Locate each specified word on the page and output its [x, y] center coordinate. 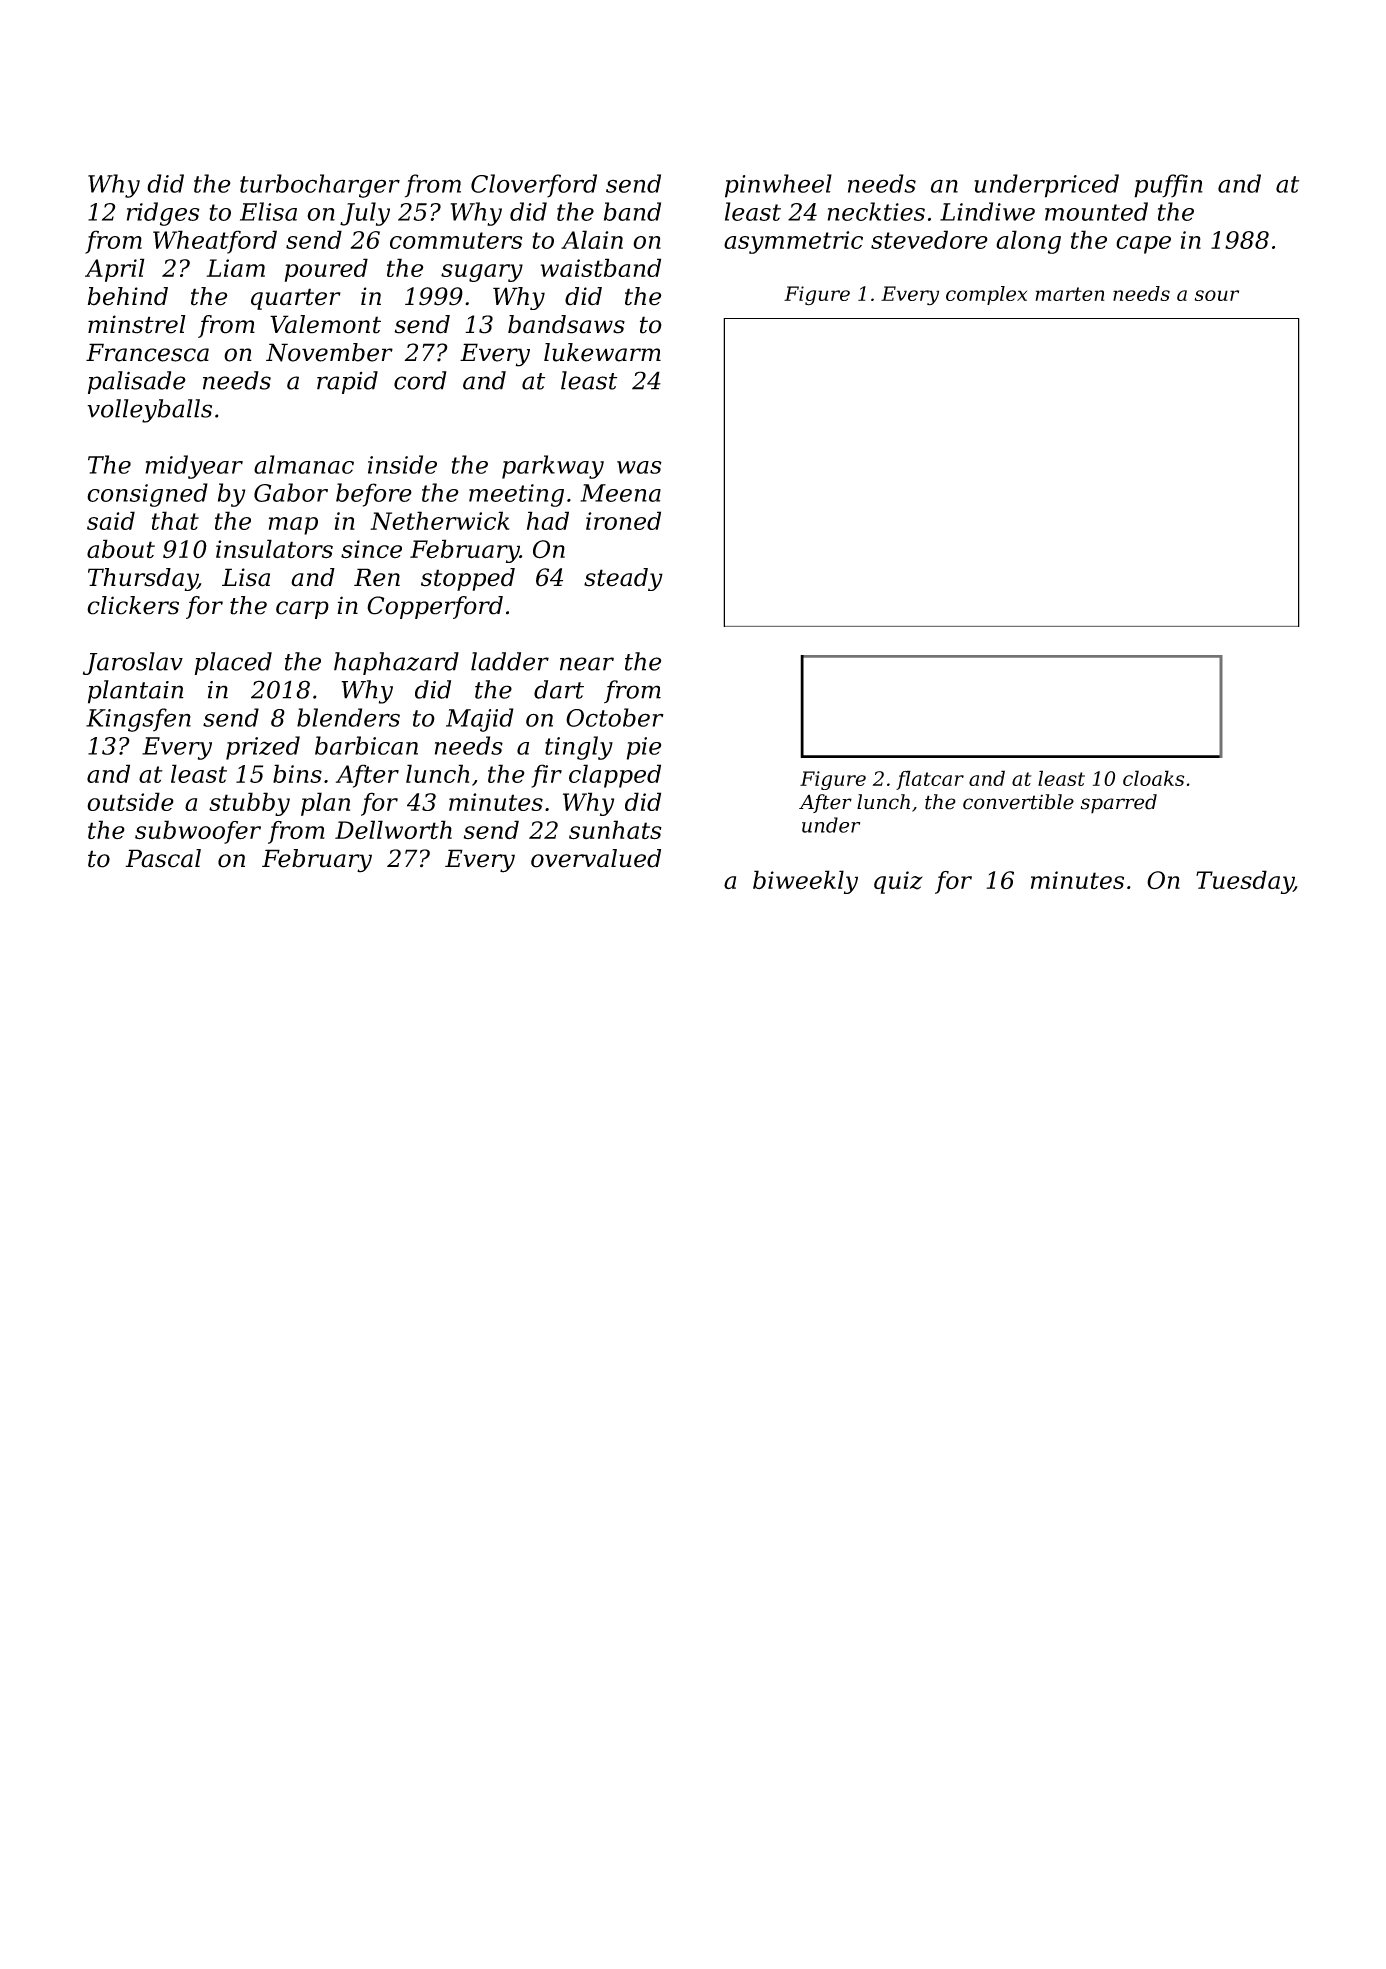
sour [1216, 295]
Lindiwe [987, 211]
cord [420, 380]
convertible [1018, 802]
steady [623, 579]
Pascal [163, 858]
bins [297, 773]
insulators [274, 549]
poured [326, 270]
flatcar [930, 780]
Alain [592, 239]
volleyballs [149, 411]
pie [644, 748]
